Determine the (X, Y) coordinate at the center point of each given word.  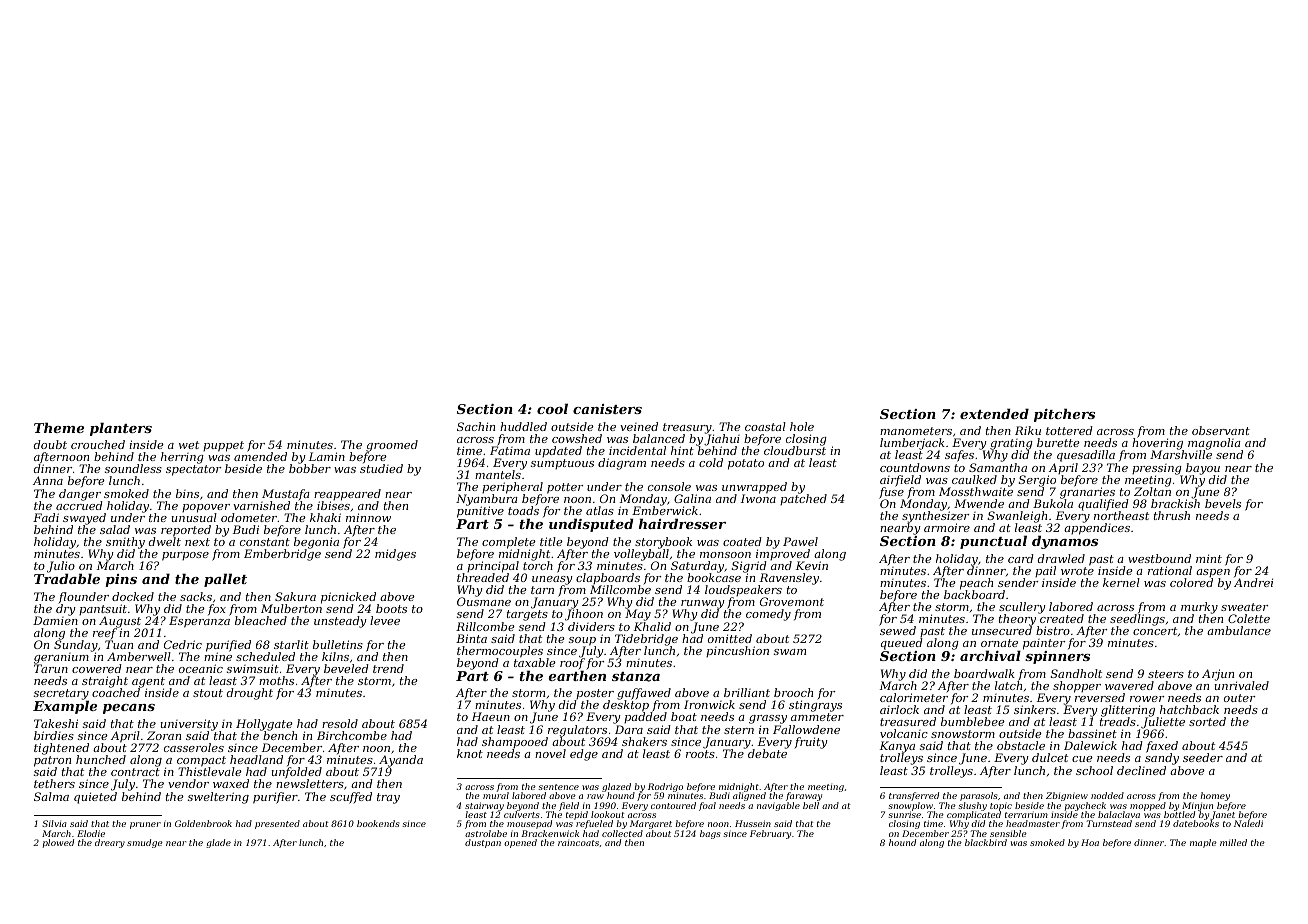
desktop (627, 707)
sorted (1207, 721)
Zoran (164, 735)
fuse (891, 493)
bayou (1203, 469)
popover (206, 508)
